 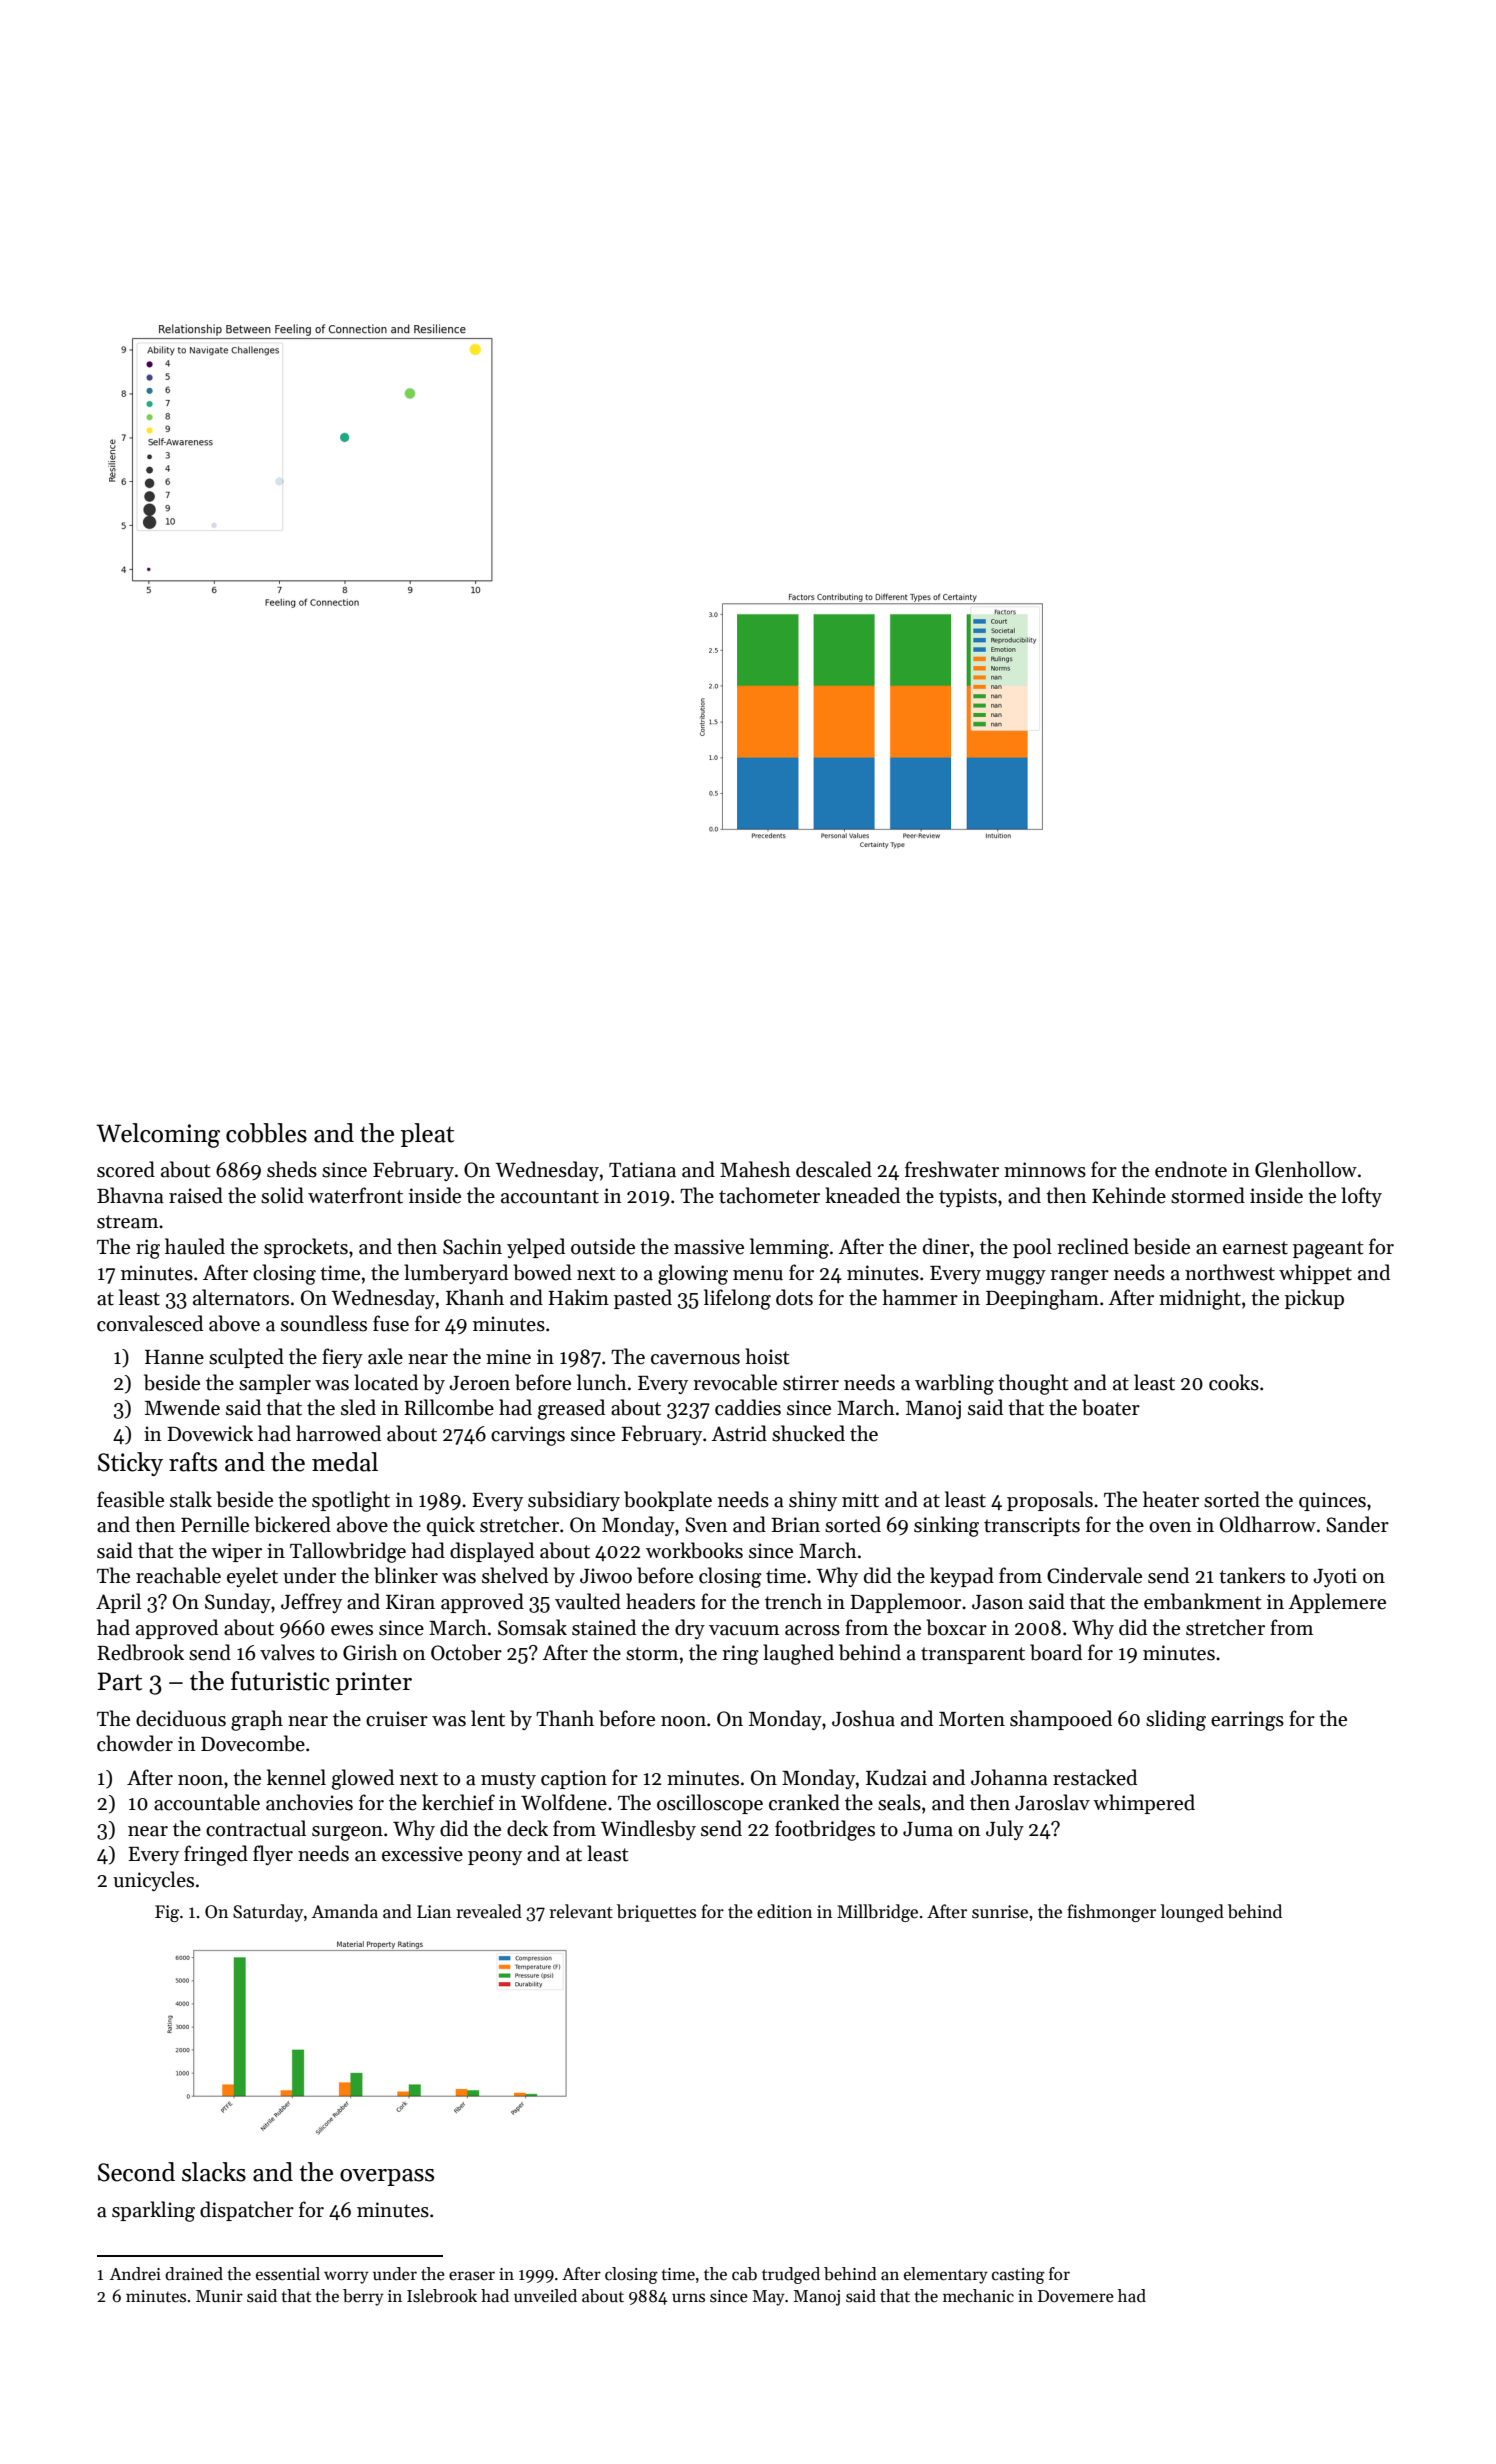 I want to click on Dovemere, so click(x=1076, y=2296).
